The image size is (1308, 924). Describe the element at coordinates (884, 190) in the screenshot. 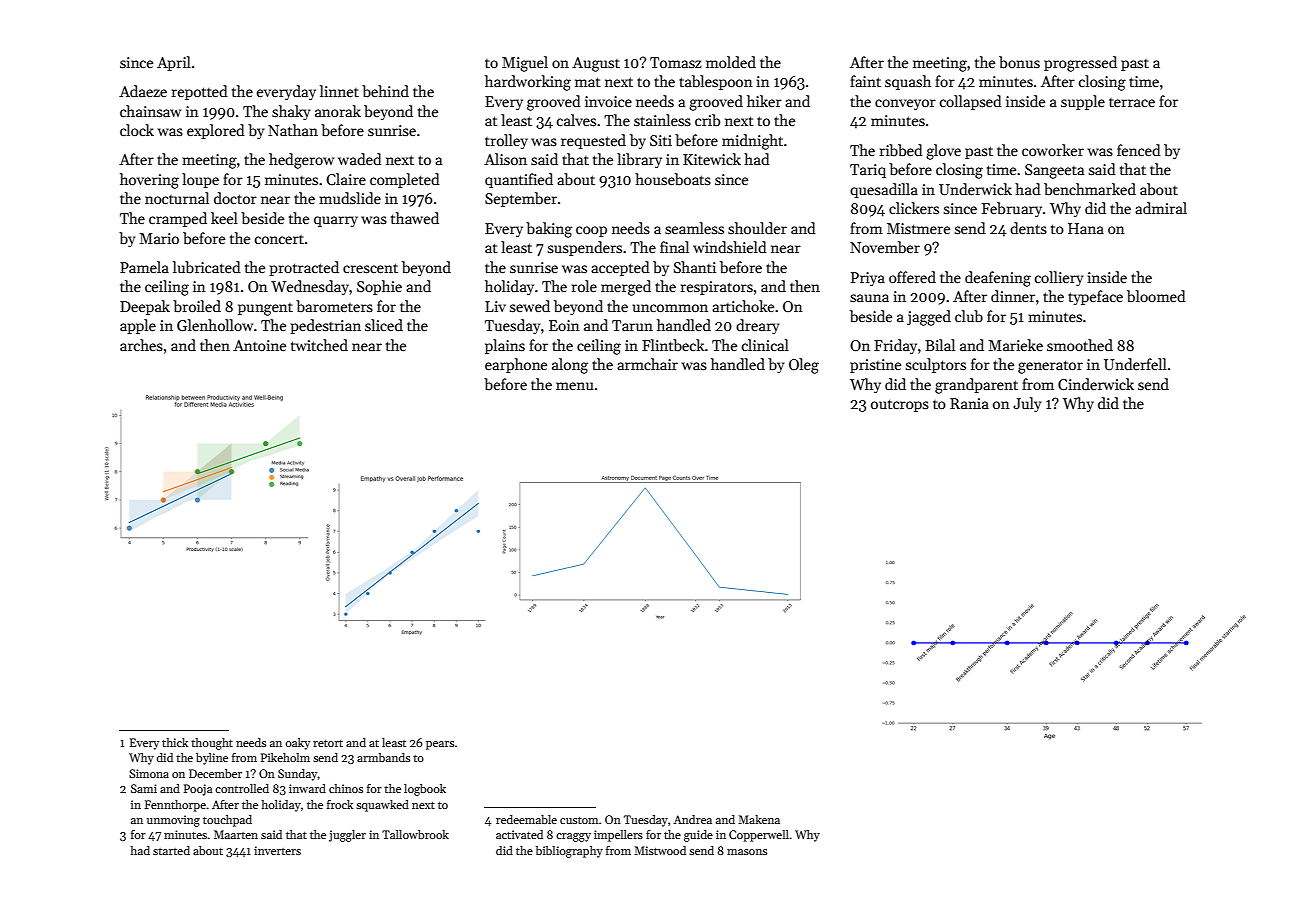

I see `quesadilla` at that location.
